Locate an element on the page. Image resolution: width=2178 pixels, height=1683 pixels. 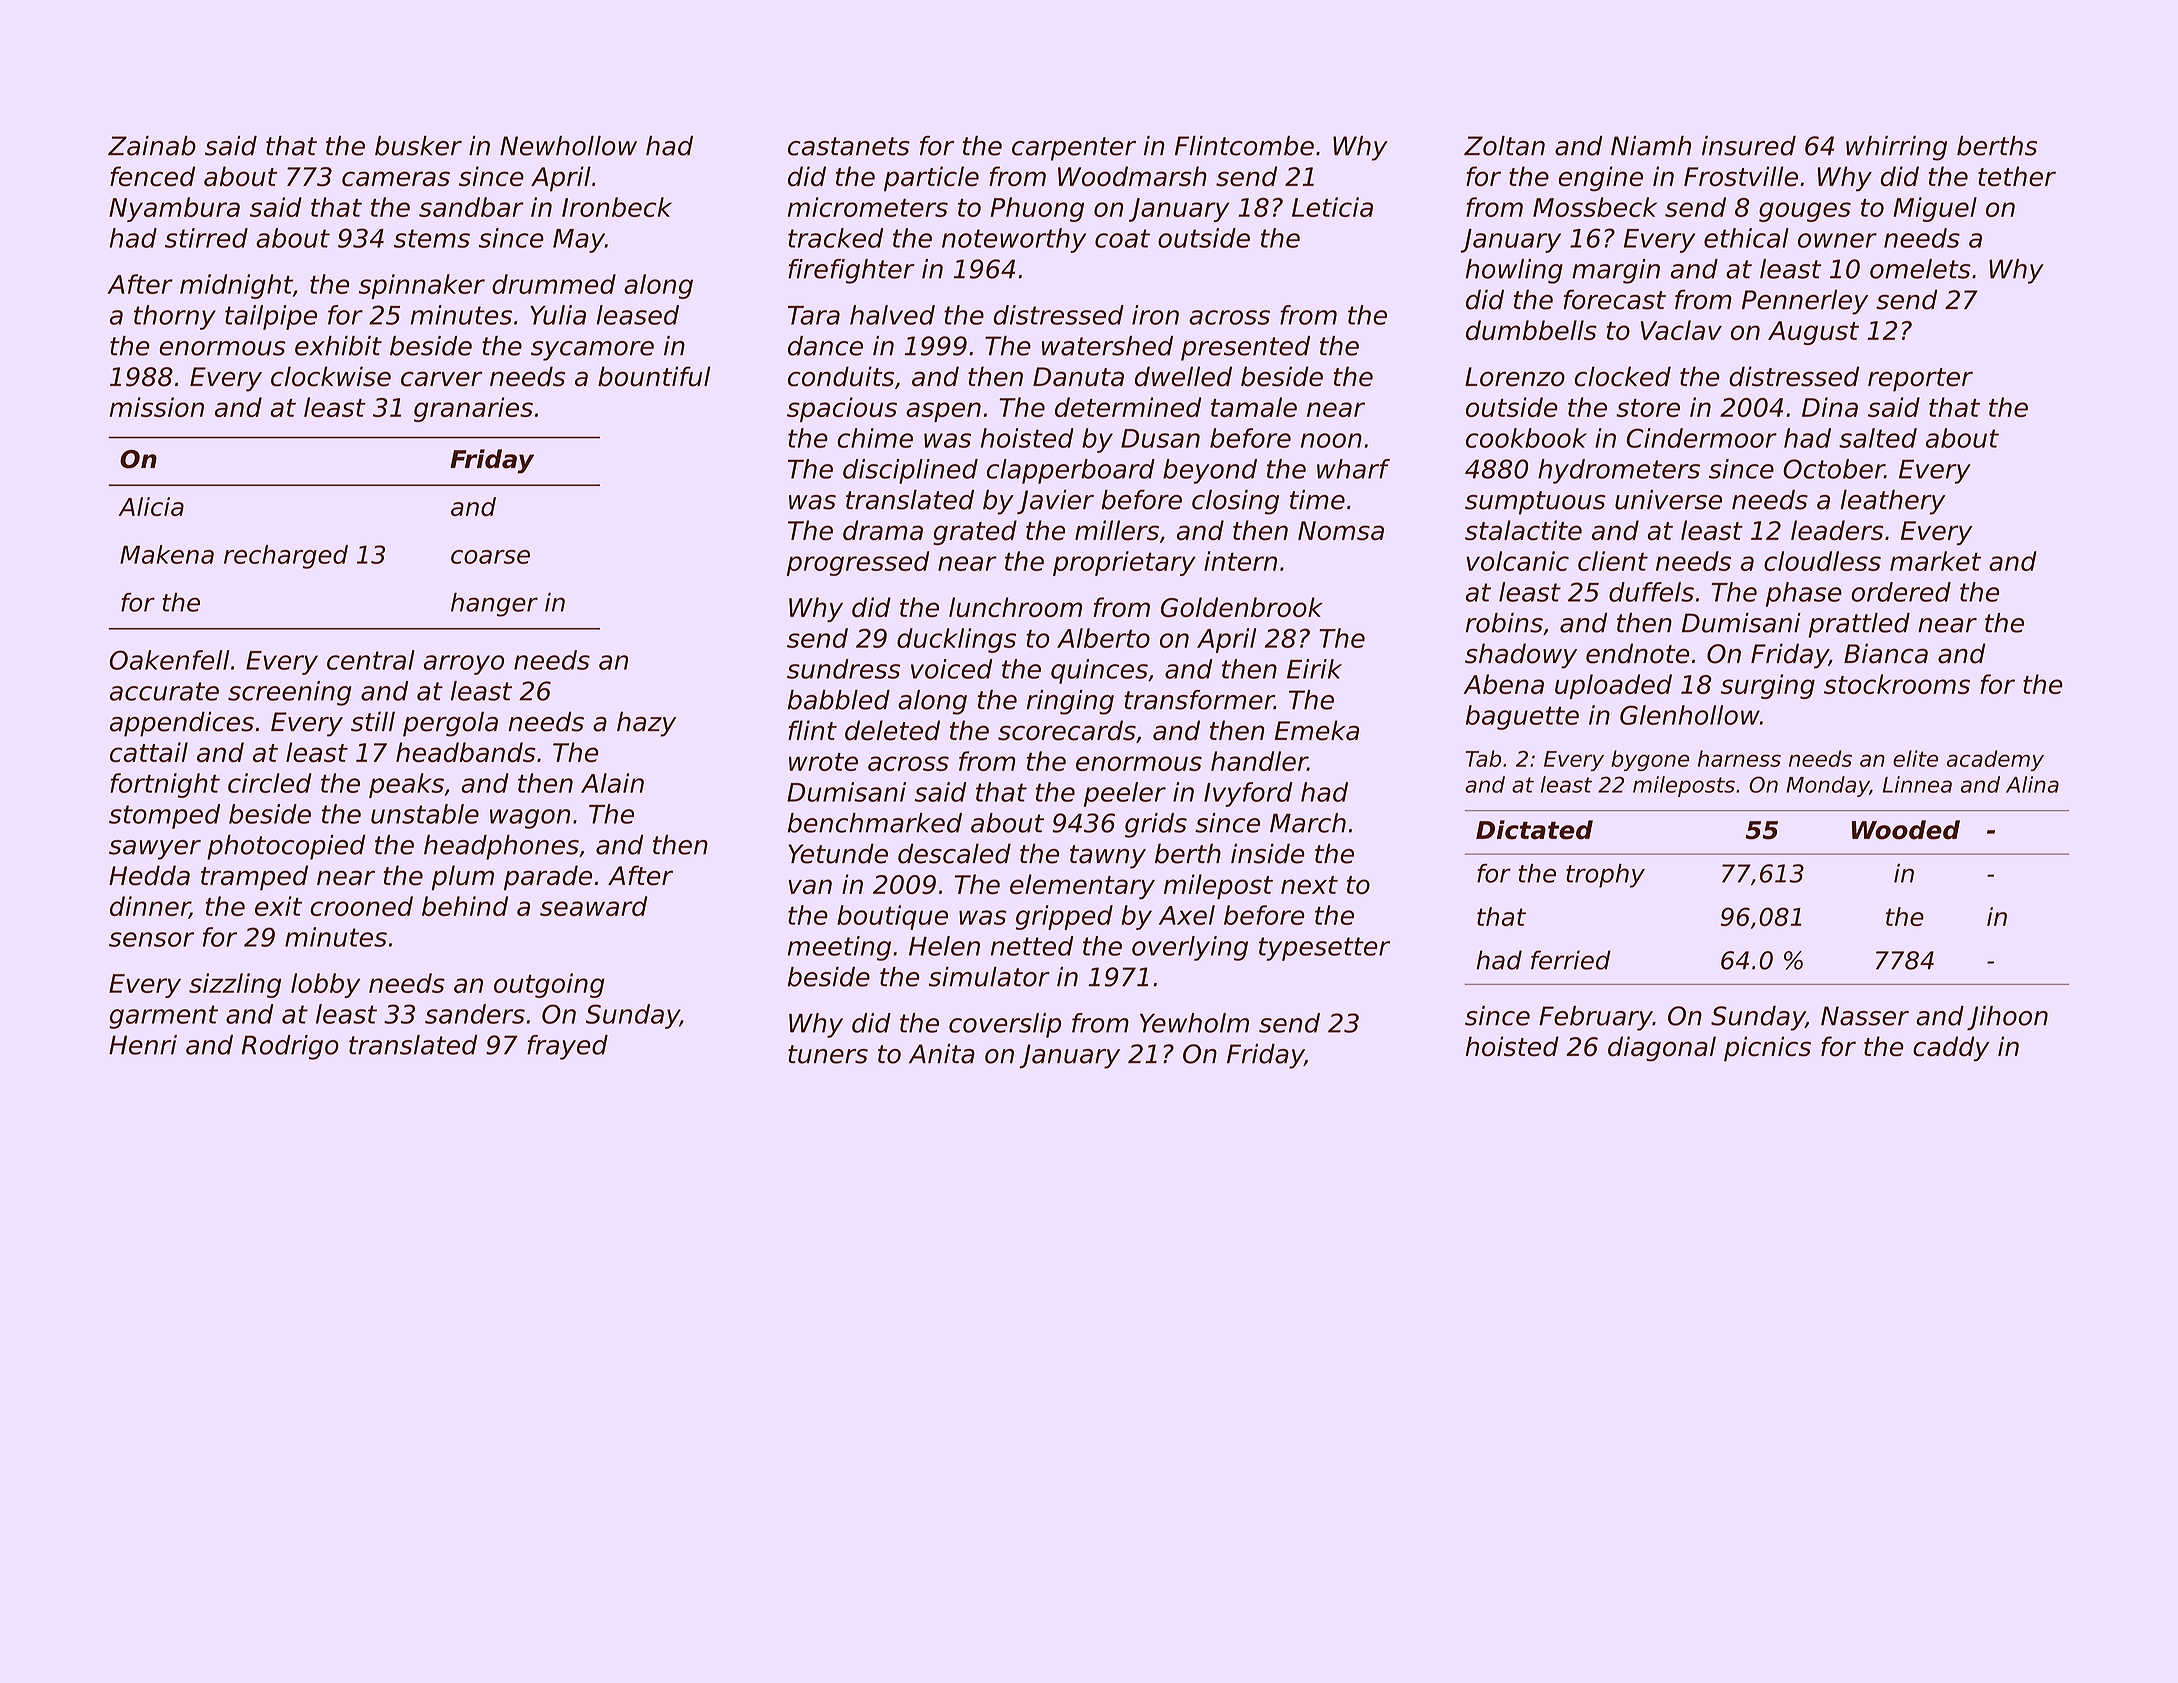
leased is located at coordinates (638, 315).
